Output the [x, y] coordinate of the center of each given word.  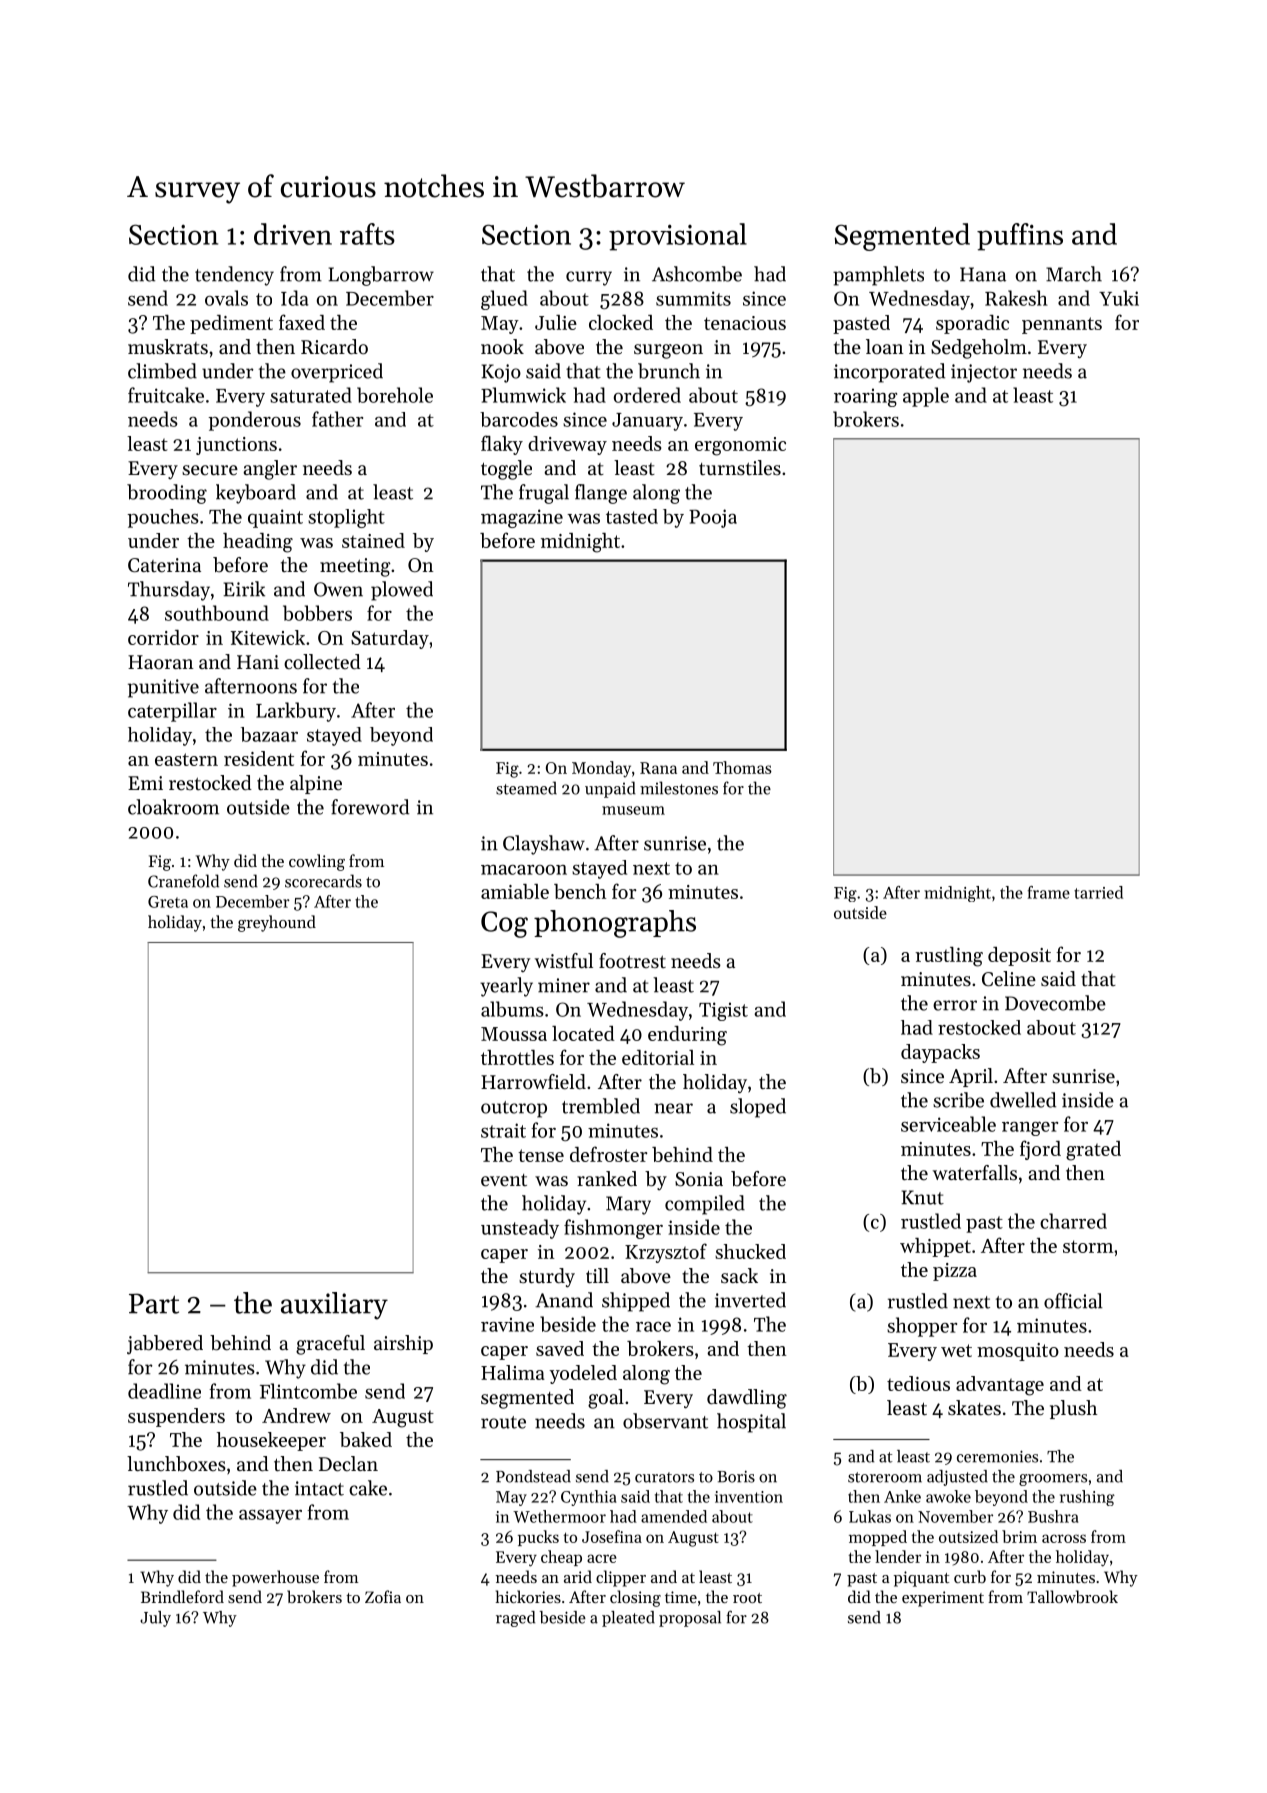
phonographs [615, 924]
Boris [736, 1476]
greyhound [277, 923]
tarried [1098, 892]
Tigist [723, 1011]
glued [504, 300]
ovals [226, 298]
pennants [1062, 325]
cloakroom [173, 807]
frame [1049, 892]
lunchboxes [176, 1463]
